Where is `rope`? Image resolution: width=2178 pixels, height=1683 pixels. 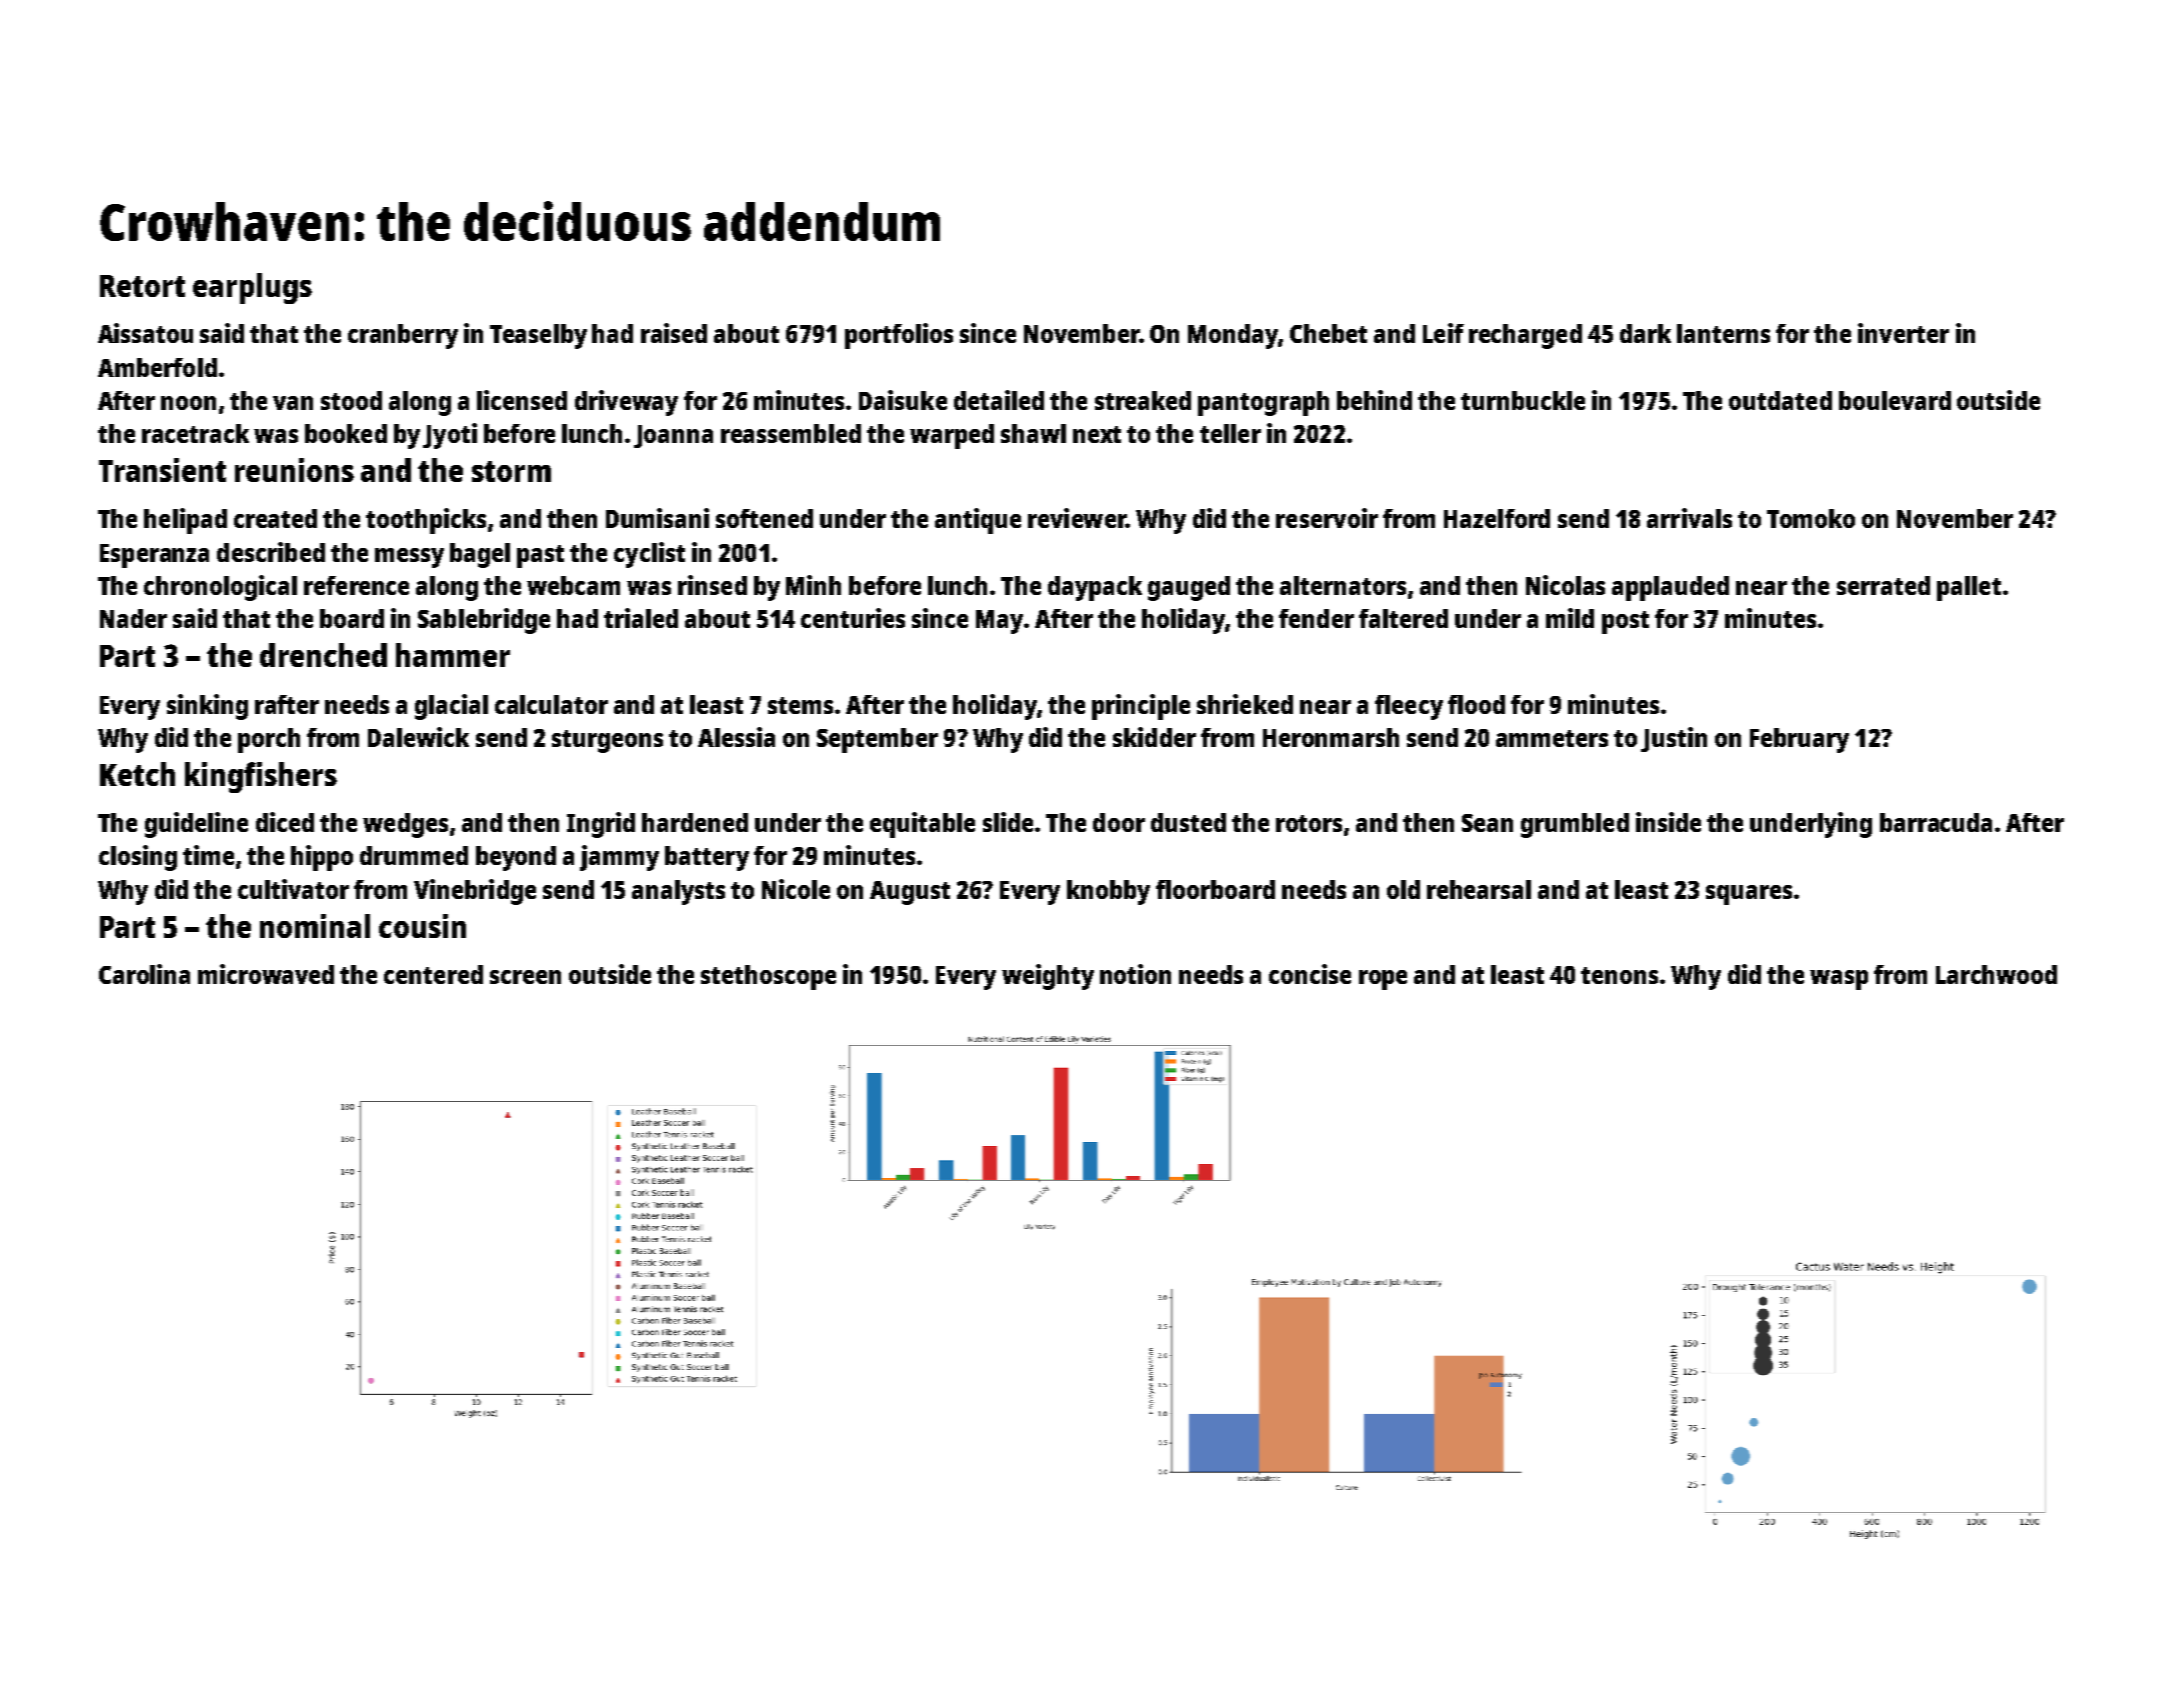 rope is located at coordinates (1383, 980).
